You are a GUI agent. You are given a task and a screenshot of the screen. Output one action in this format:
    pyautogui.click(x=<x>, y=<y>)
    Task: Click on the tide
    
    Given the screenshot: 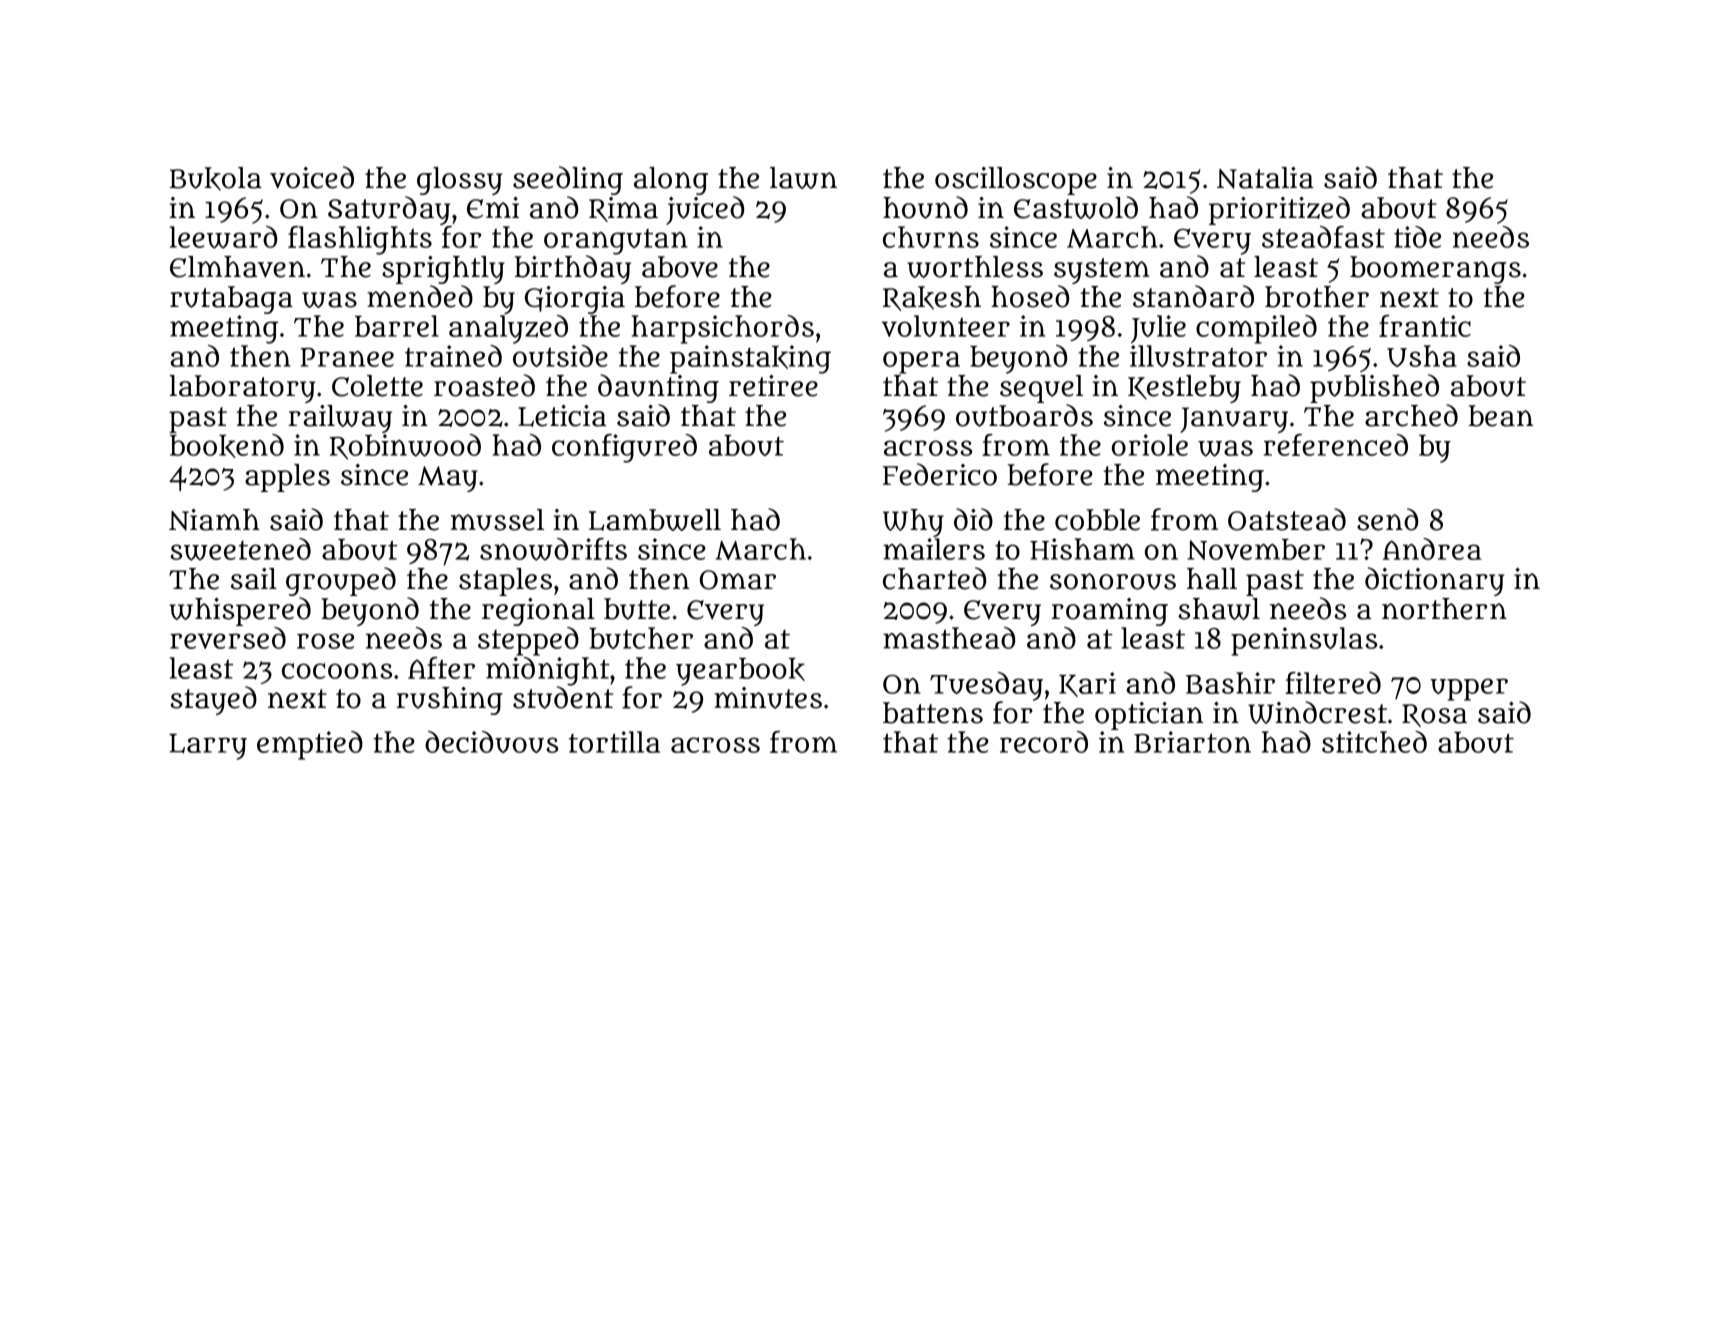 What is the action you would take?
    pyautogui.click(x=1417, y=237)
